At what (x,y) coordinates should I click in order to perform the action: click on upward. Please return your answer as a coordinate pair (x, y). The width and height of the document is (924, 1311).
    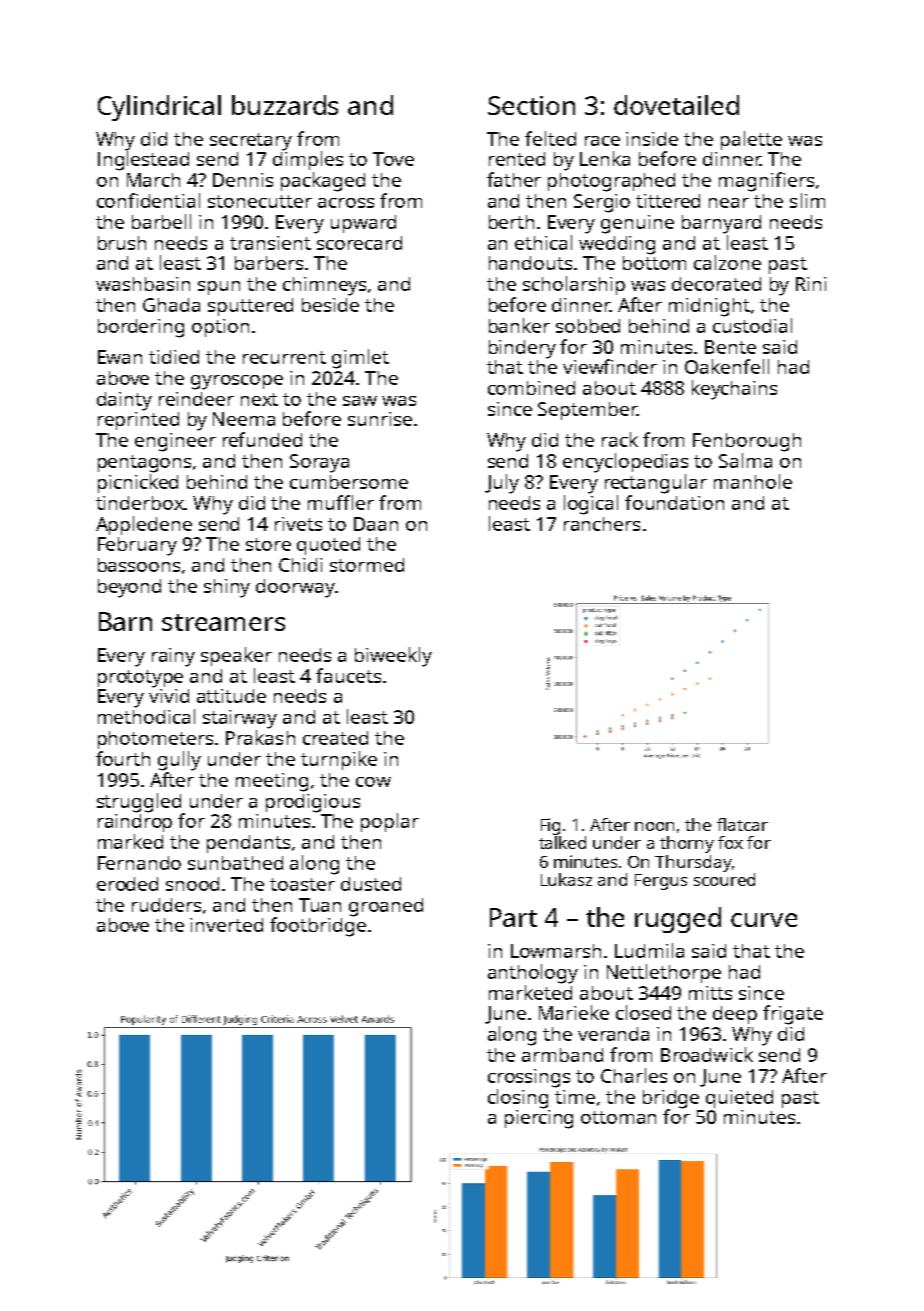
    Looking at the image, I should click on (363, 224).
